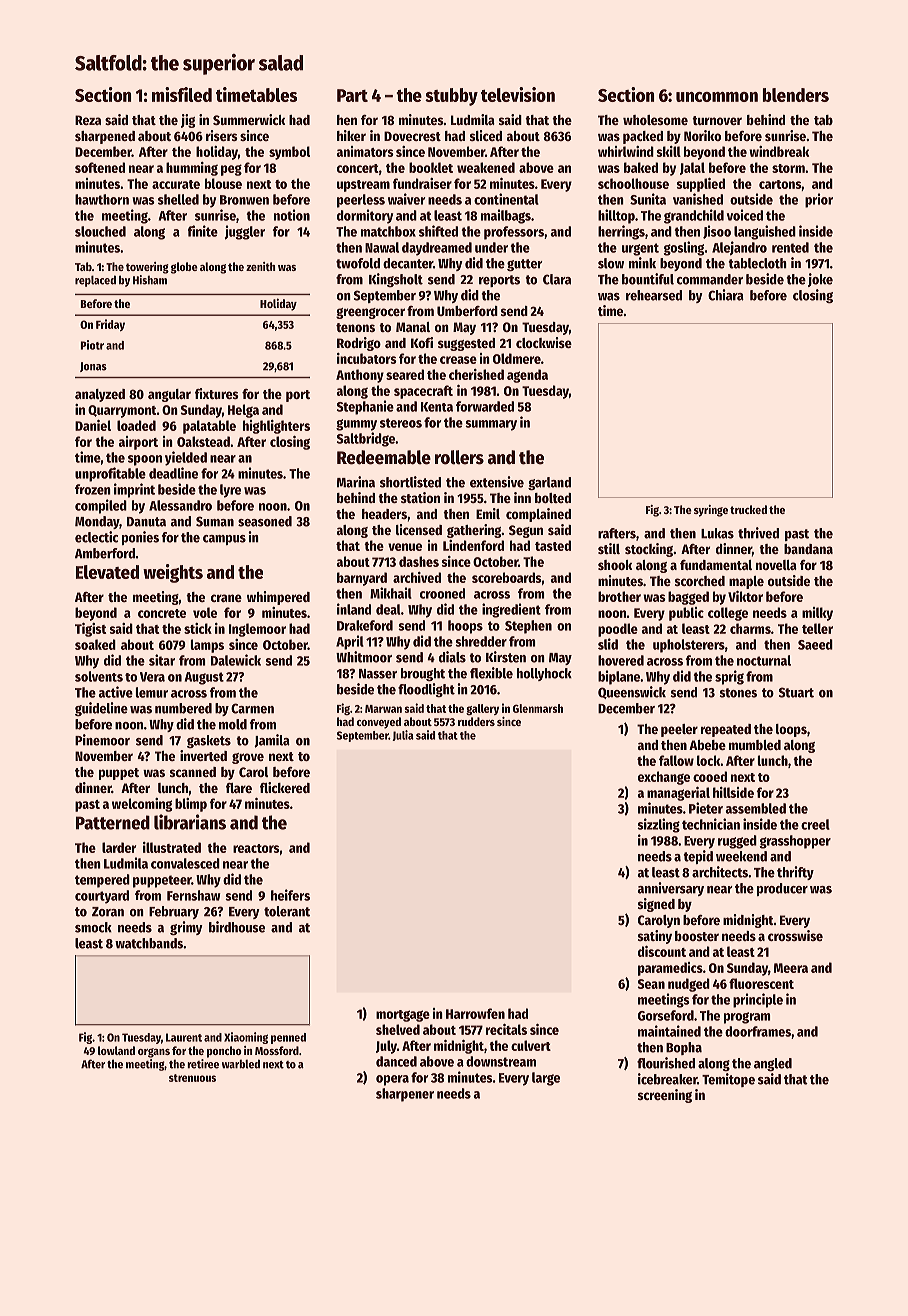  I want to click on peeler, so click(679, 730).
